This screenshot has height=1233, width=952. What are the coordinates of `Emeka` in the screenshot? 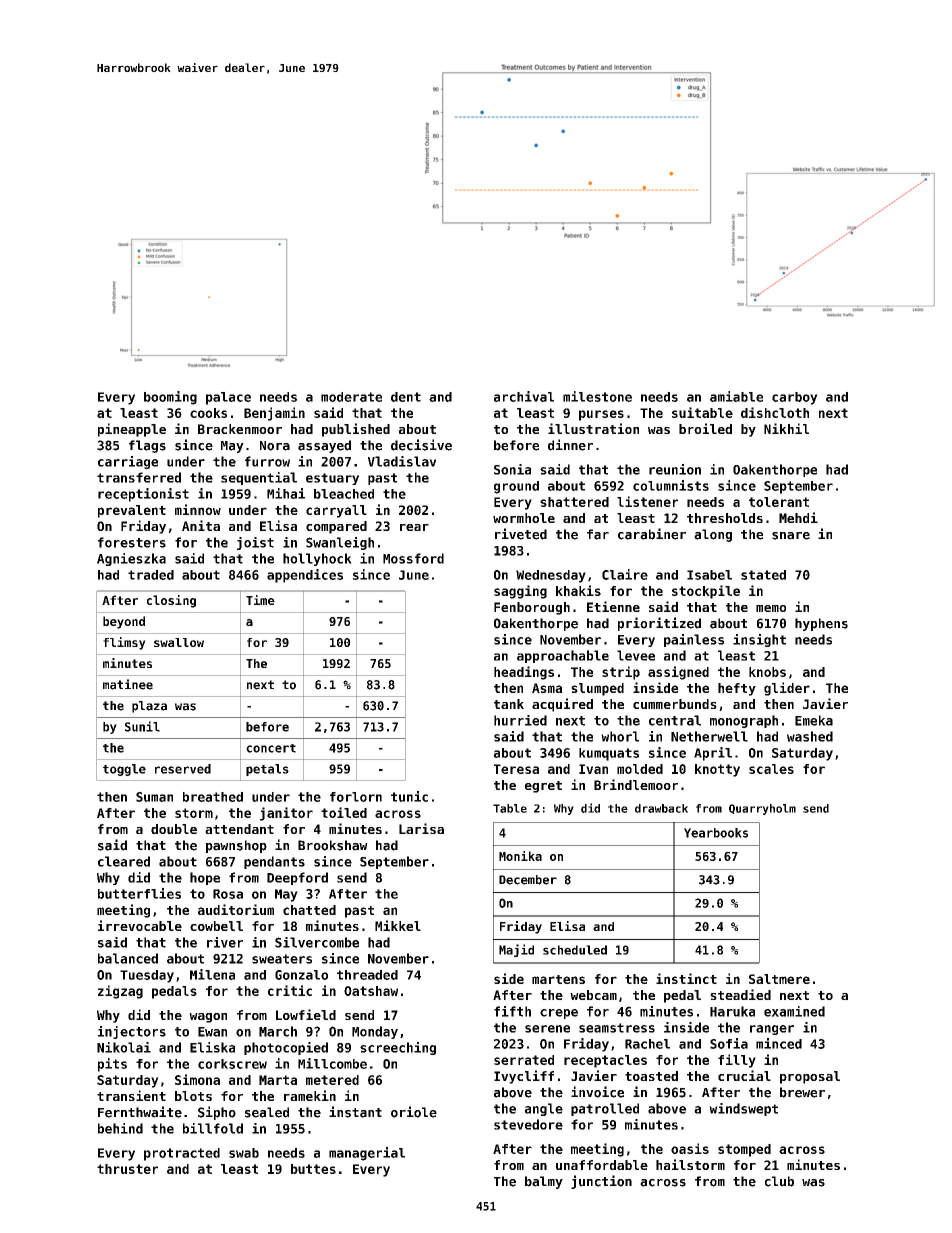 It's located at (814, 720).
